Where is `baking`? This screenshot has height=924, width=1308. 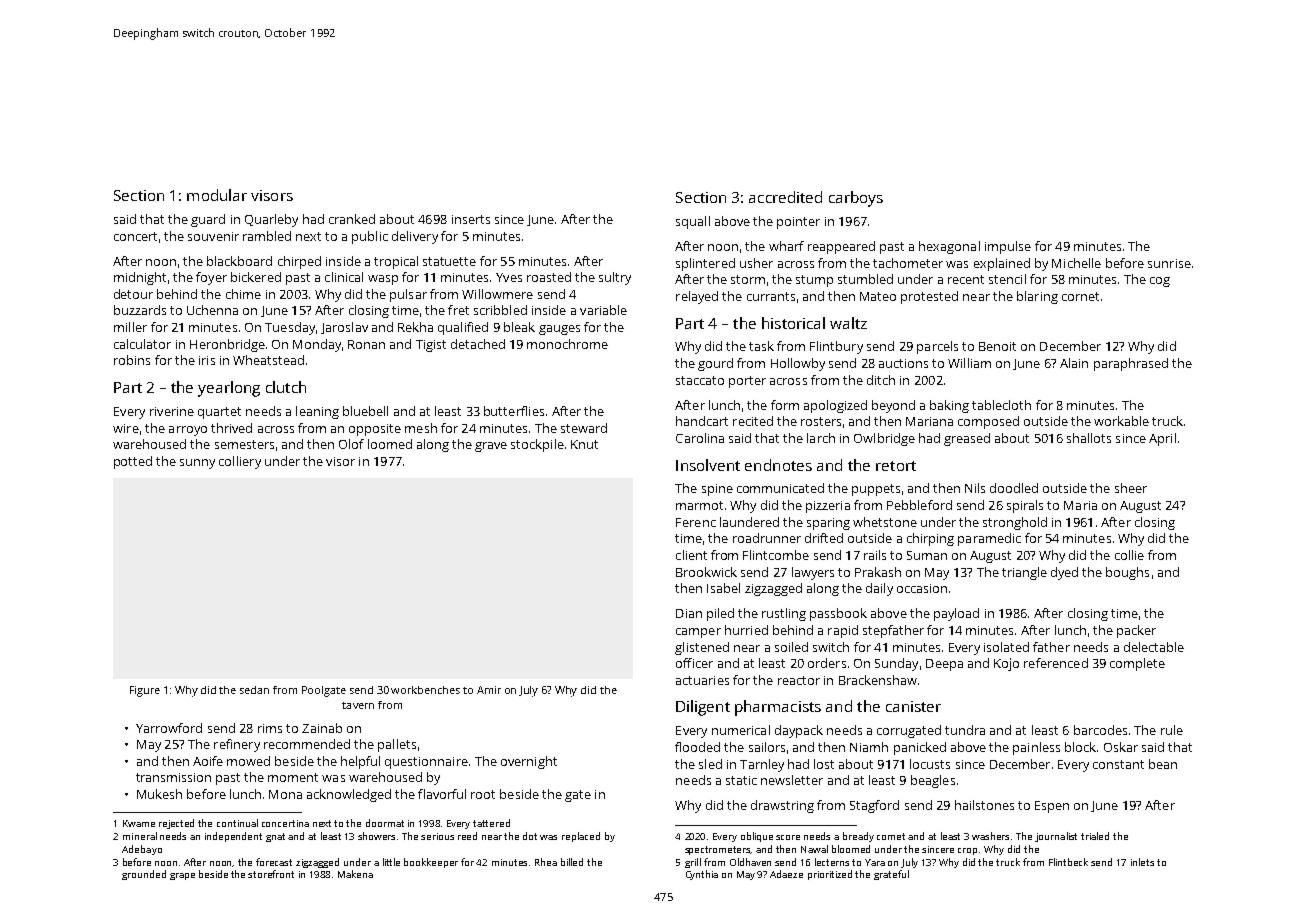 baking is located at coordinates (949, 406).
